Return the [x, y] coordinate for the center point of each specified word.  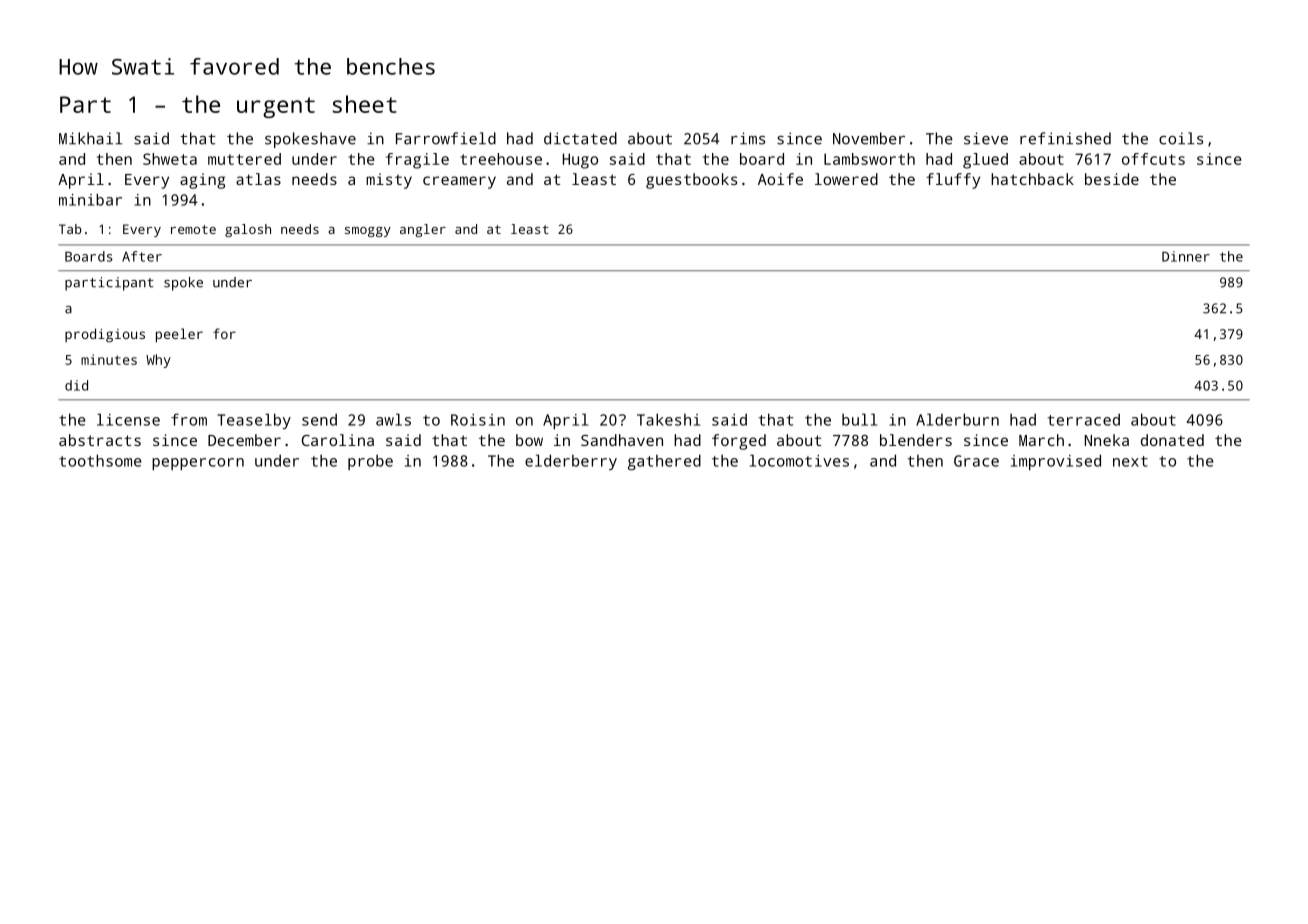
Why [158, 361]
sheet [364, 104]
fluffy [953, 181]
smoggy [368, 232]
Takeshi [668, 419]
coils [1181, 138]
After [142, 256]
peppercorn [198, 464]
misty [389, 181]
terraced [1084, 420]
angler [423, 230]
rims [748, 138]
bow [529, 440]
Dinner [1186, 256]
